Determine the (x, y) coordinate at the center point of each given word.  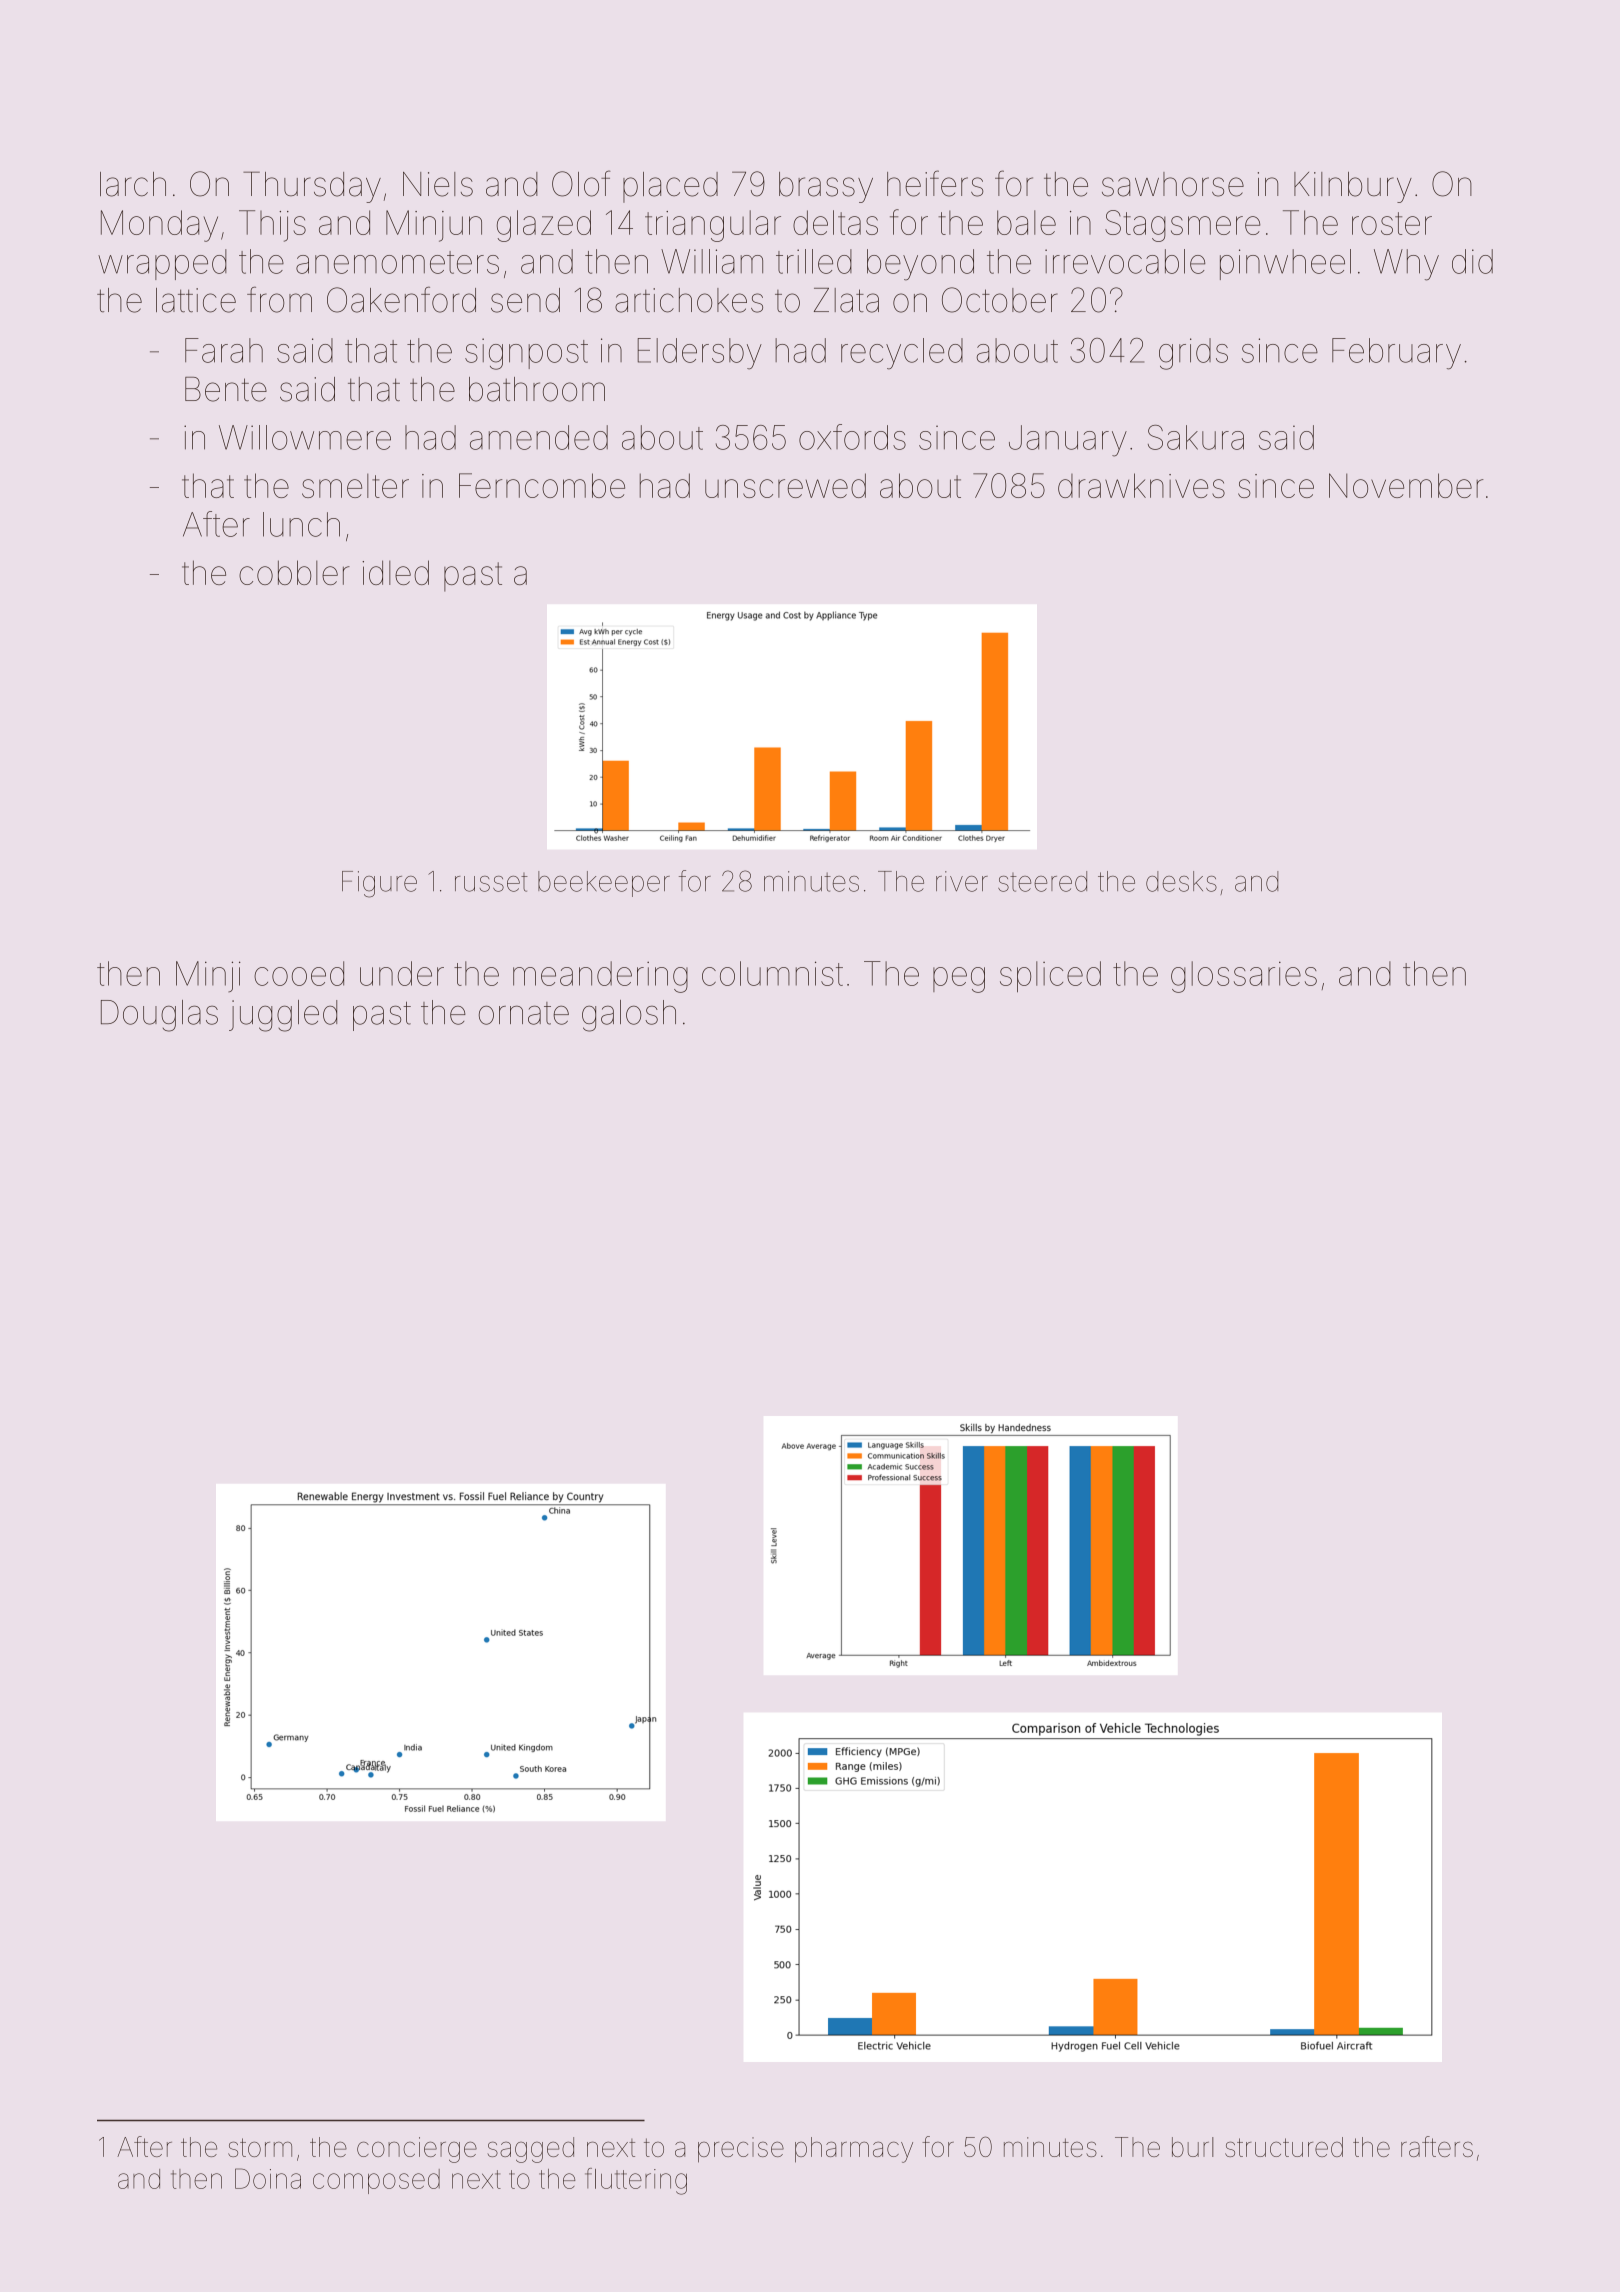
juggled (283, 1016)
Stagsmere (1183, 226)
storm (260, 2147)
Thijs (272, 226)
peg (959, 980)
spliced (1050, 976)
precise (741, 2150)
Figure (379, 884)
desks (1181, 881)
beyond (920, 265)
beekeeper (604, 884)
